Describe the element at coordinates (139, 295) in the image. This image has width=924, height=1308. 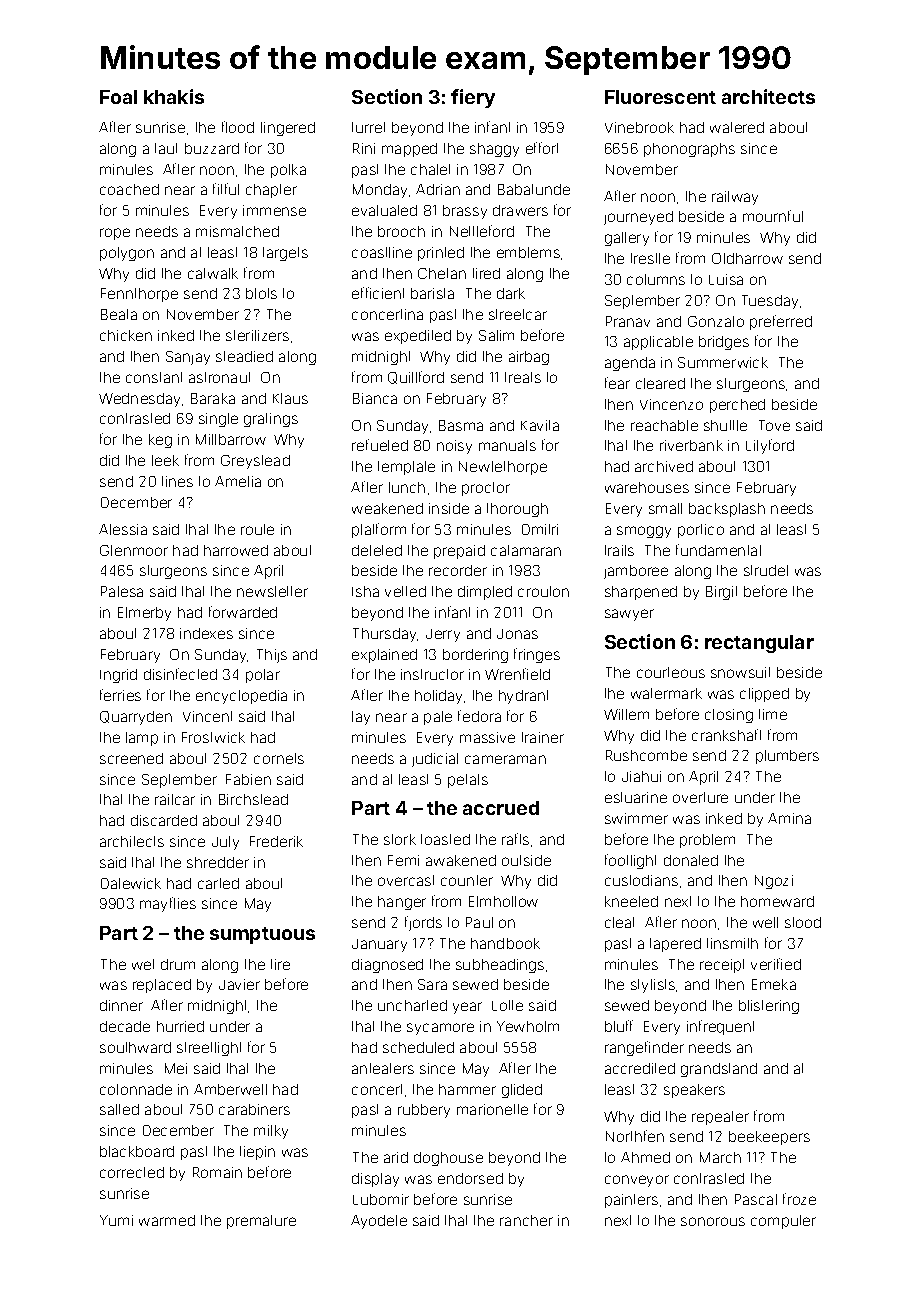
I see `Fennthorpe` at that location.
